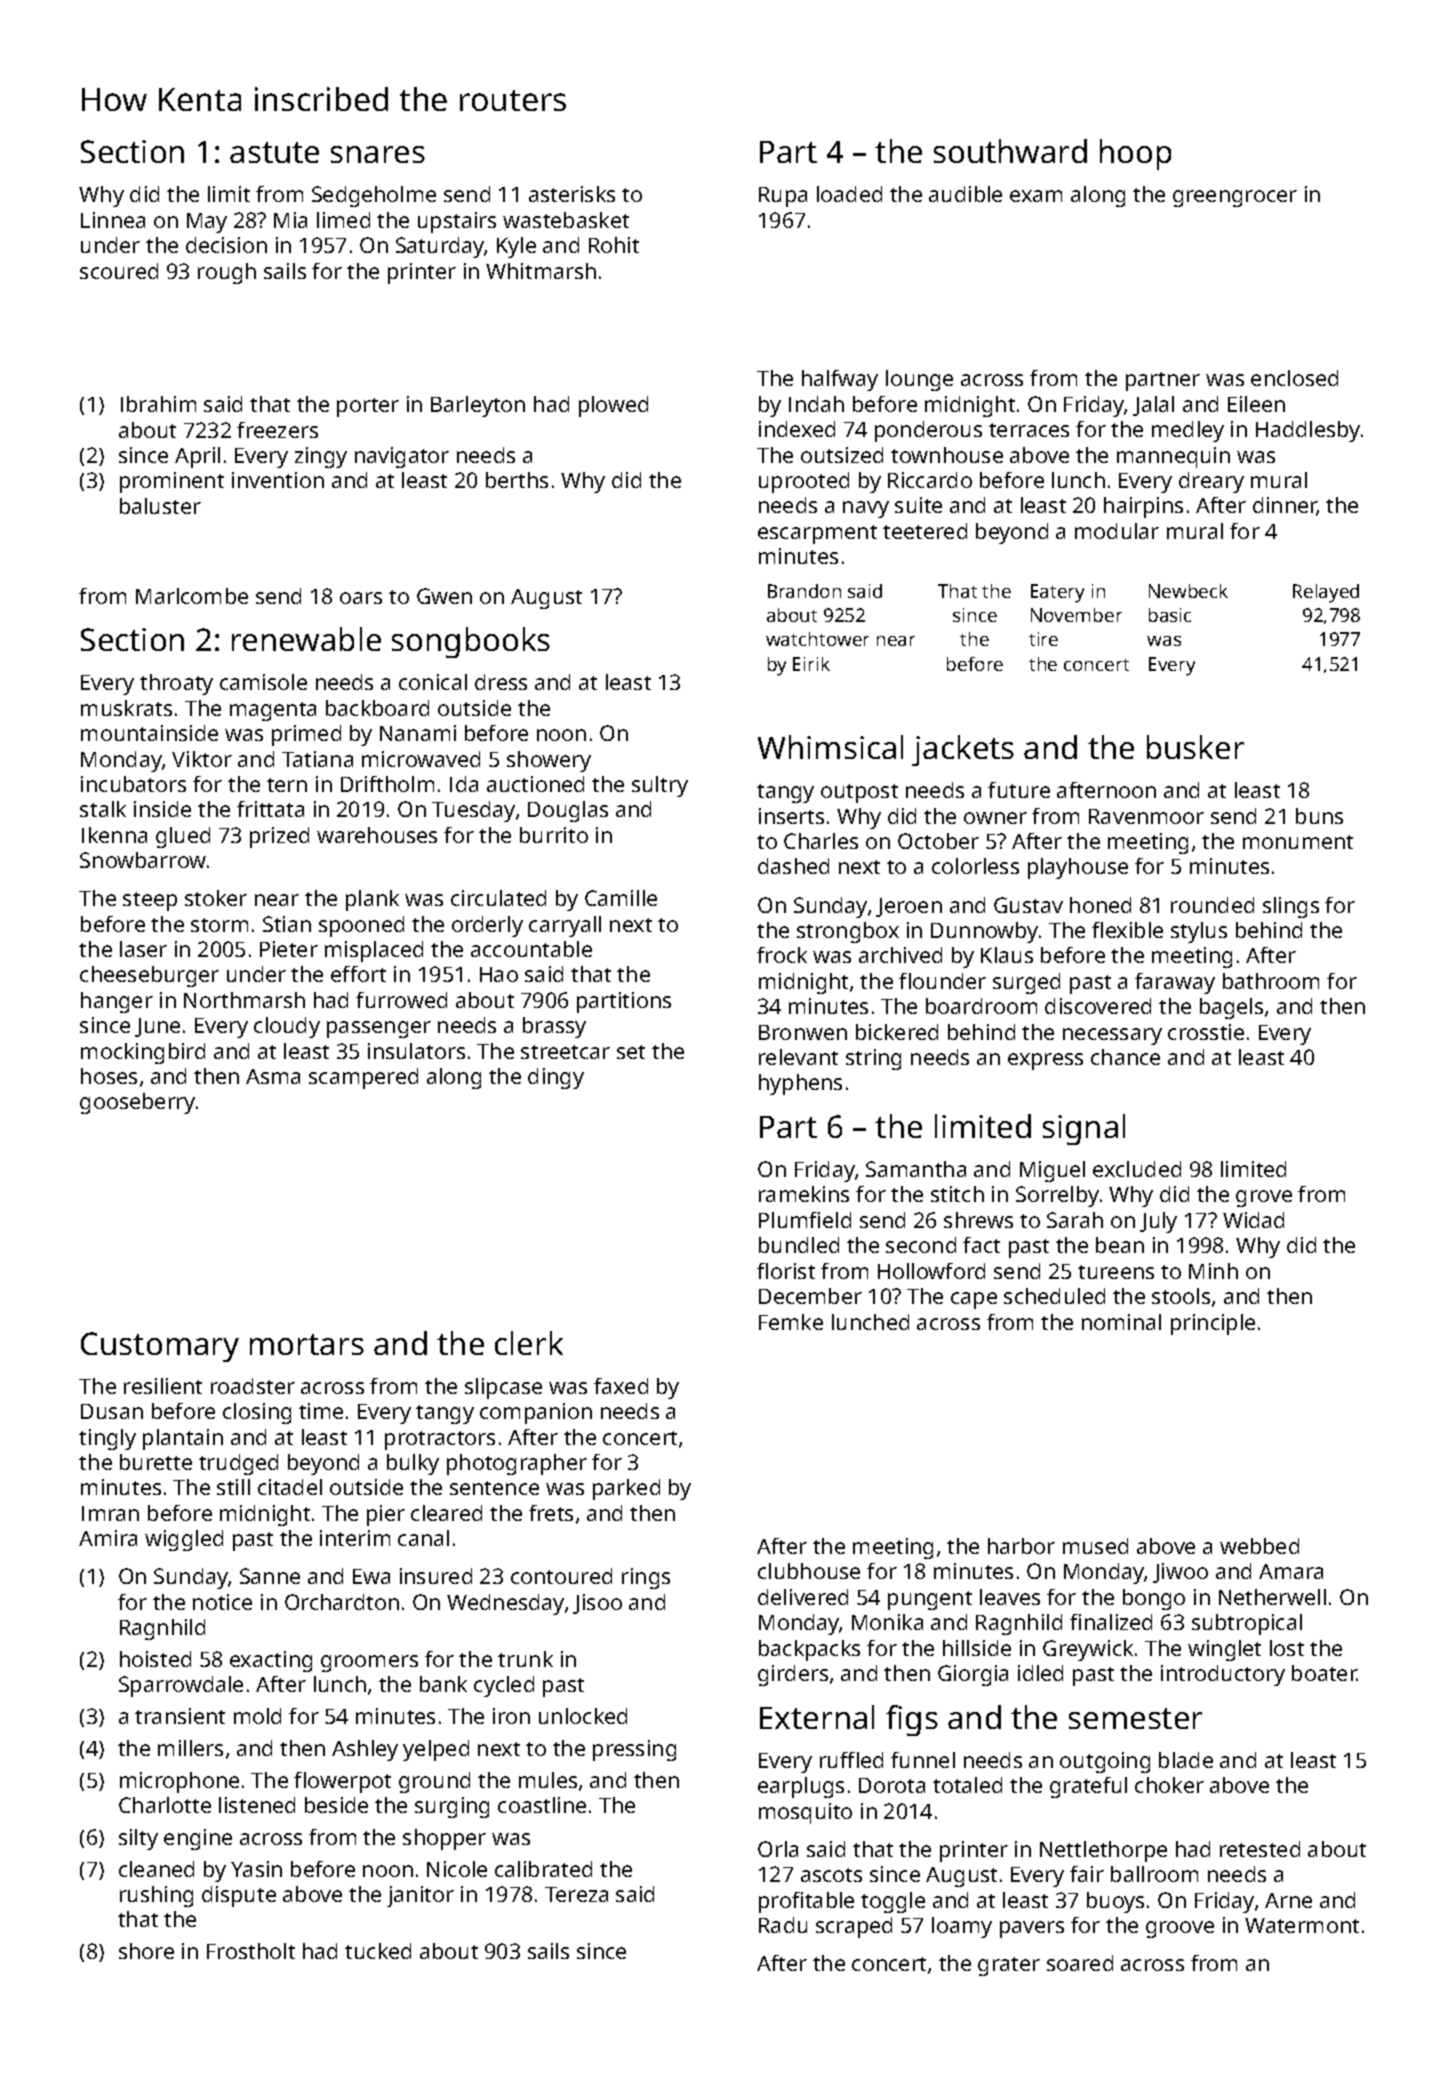 This page has width=1450, height=2100. I want to click on Frostholt, so click(251, 1951).
